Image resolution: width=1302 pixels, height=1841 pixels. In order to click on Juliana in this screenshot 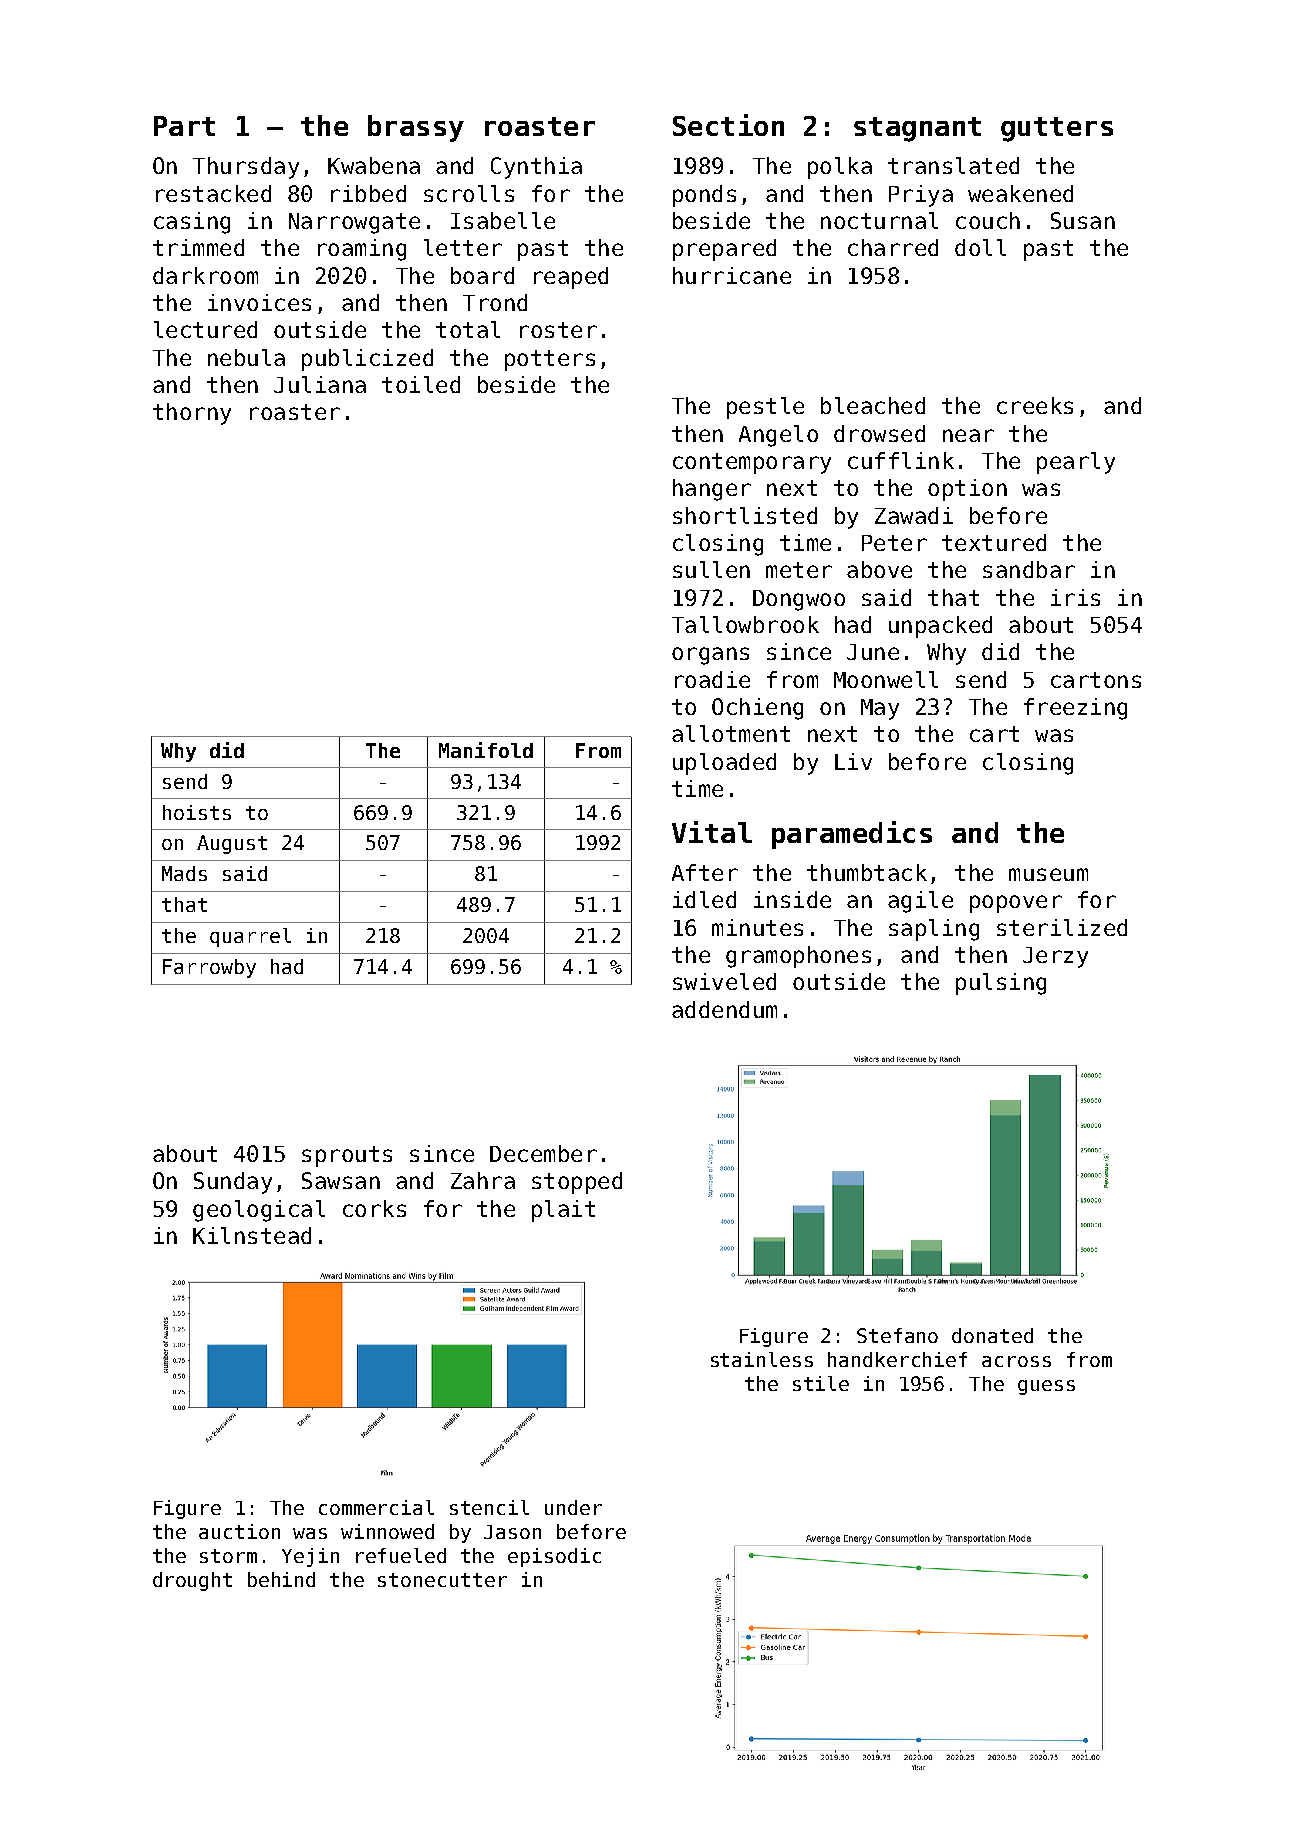, I will do `click(320, 384)`.
